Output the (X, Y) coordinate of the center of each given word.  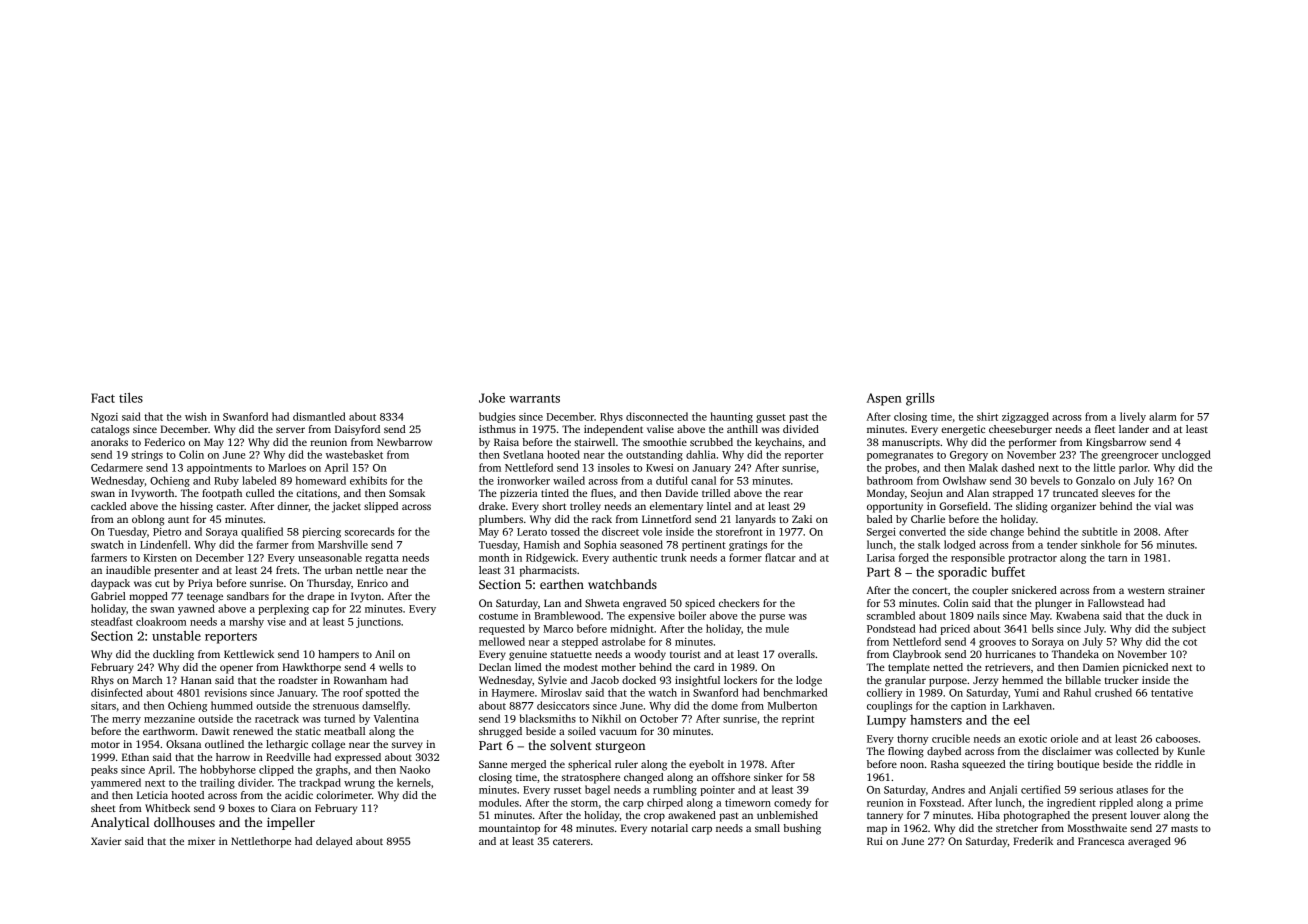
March (147, 680)
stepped (580, 642)
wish (196, 416)
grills (920, 399)
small (767, 828)
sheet (103, 808)
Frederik (1033, 841)
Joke (492, 398)
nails (988, 615)
